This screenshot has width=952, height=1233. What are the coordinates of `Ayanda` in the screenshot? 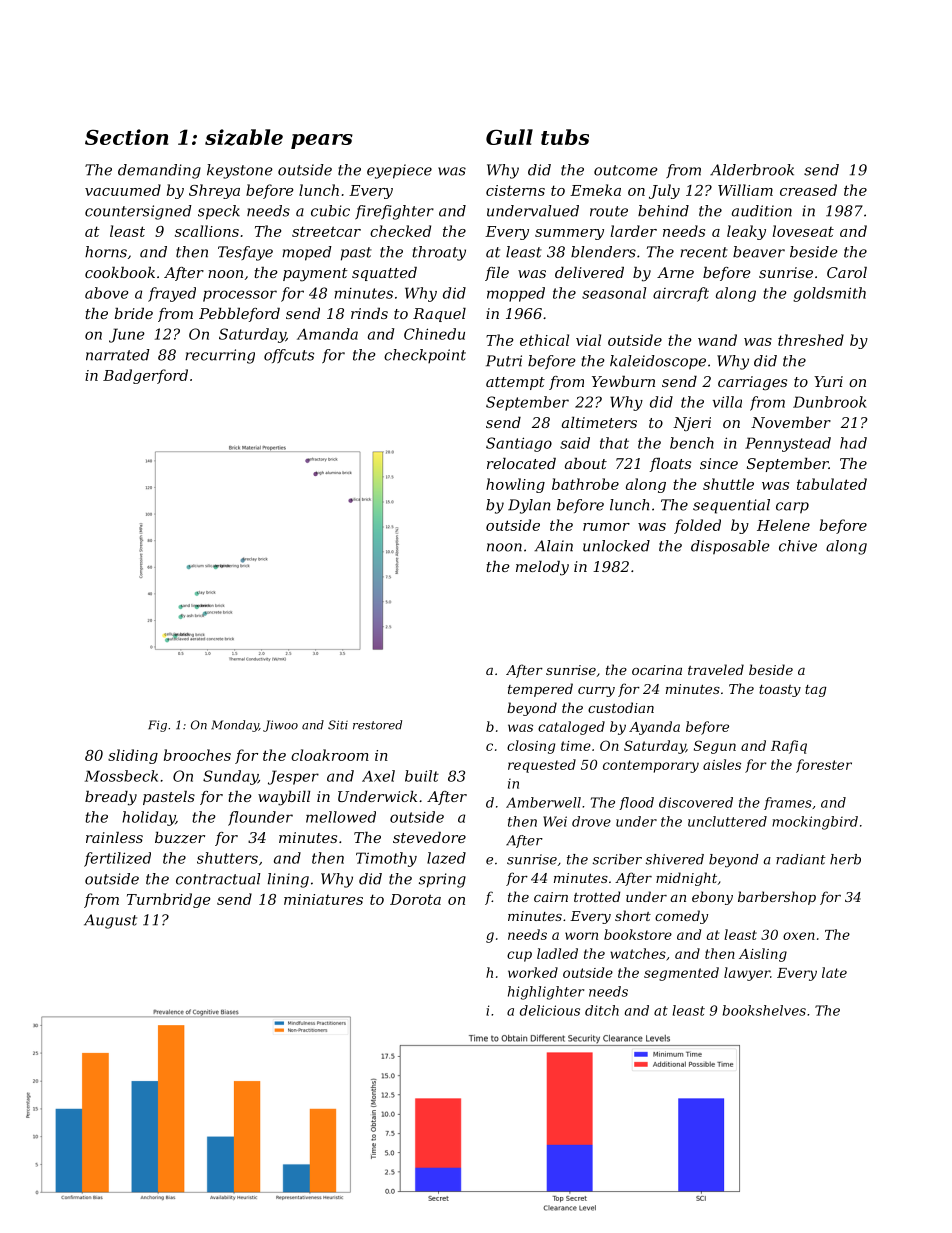 It's located at (654, 728).
